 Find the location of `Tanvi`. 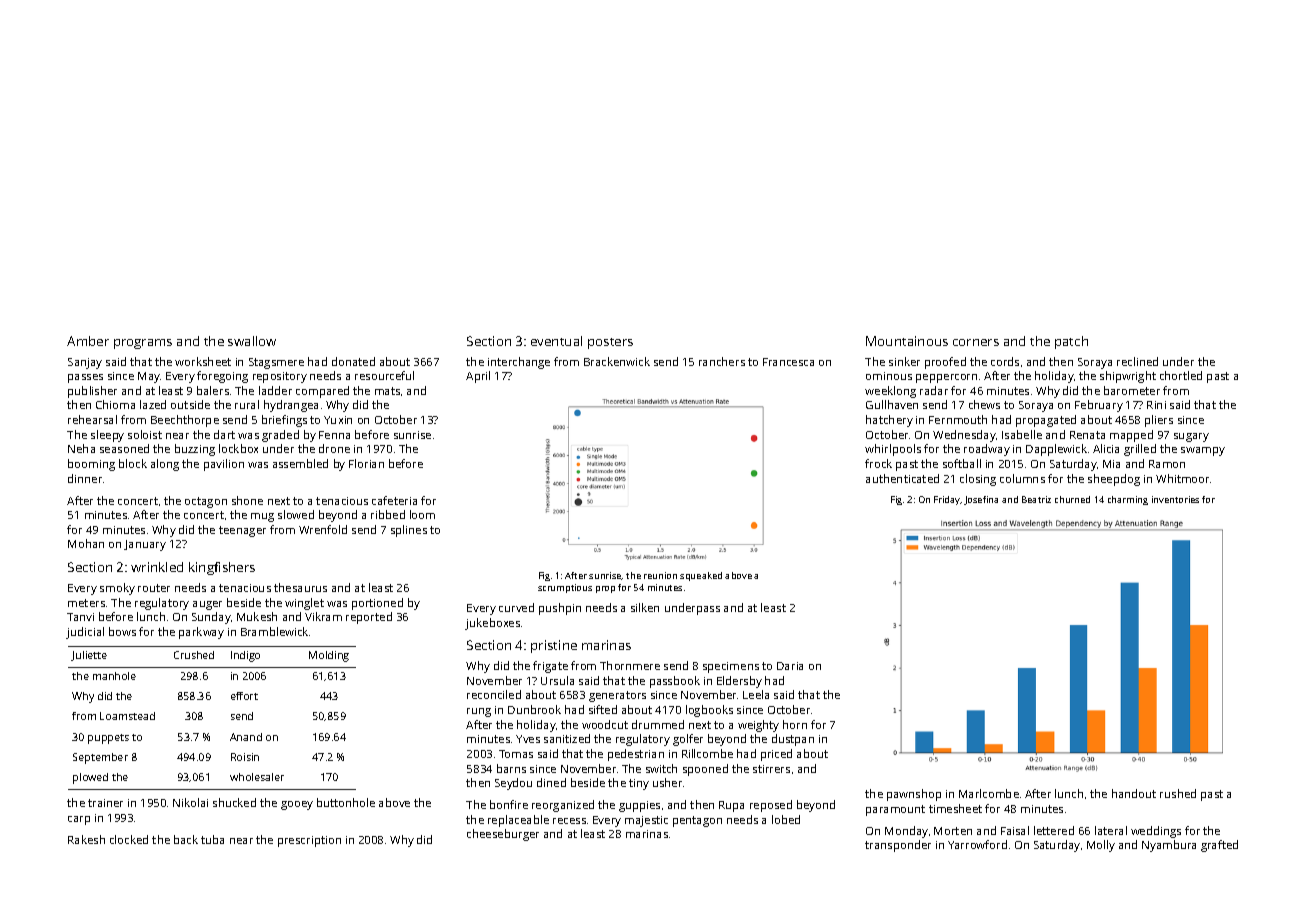

Tanvi is located at coordinates (80, 617).
